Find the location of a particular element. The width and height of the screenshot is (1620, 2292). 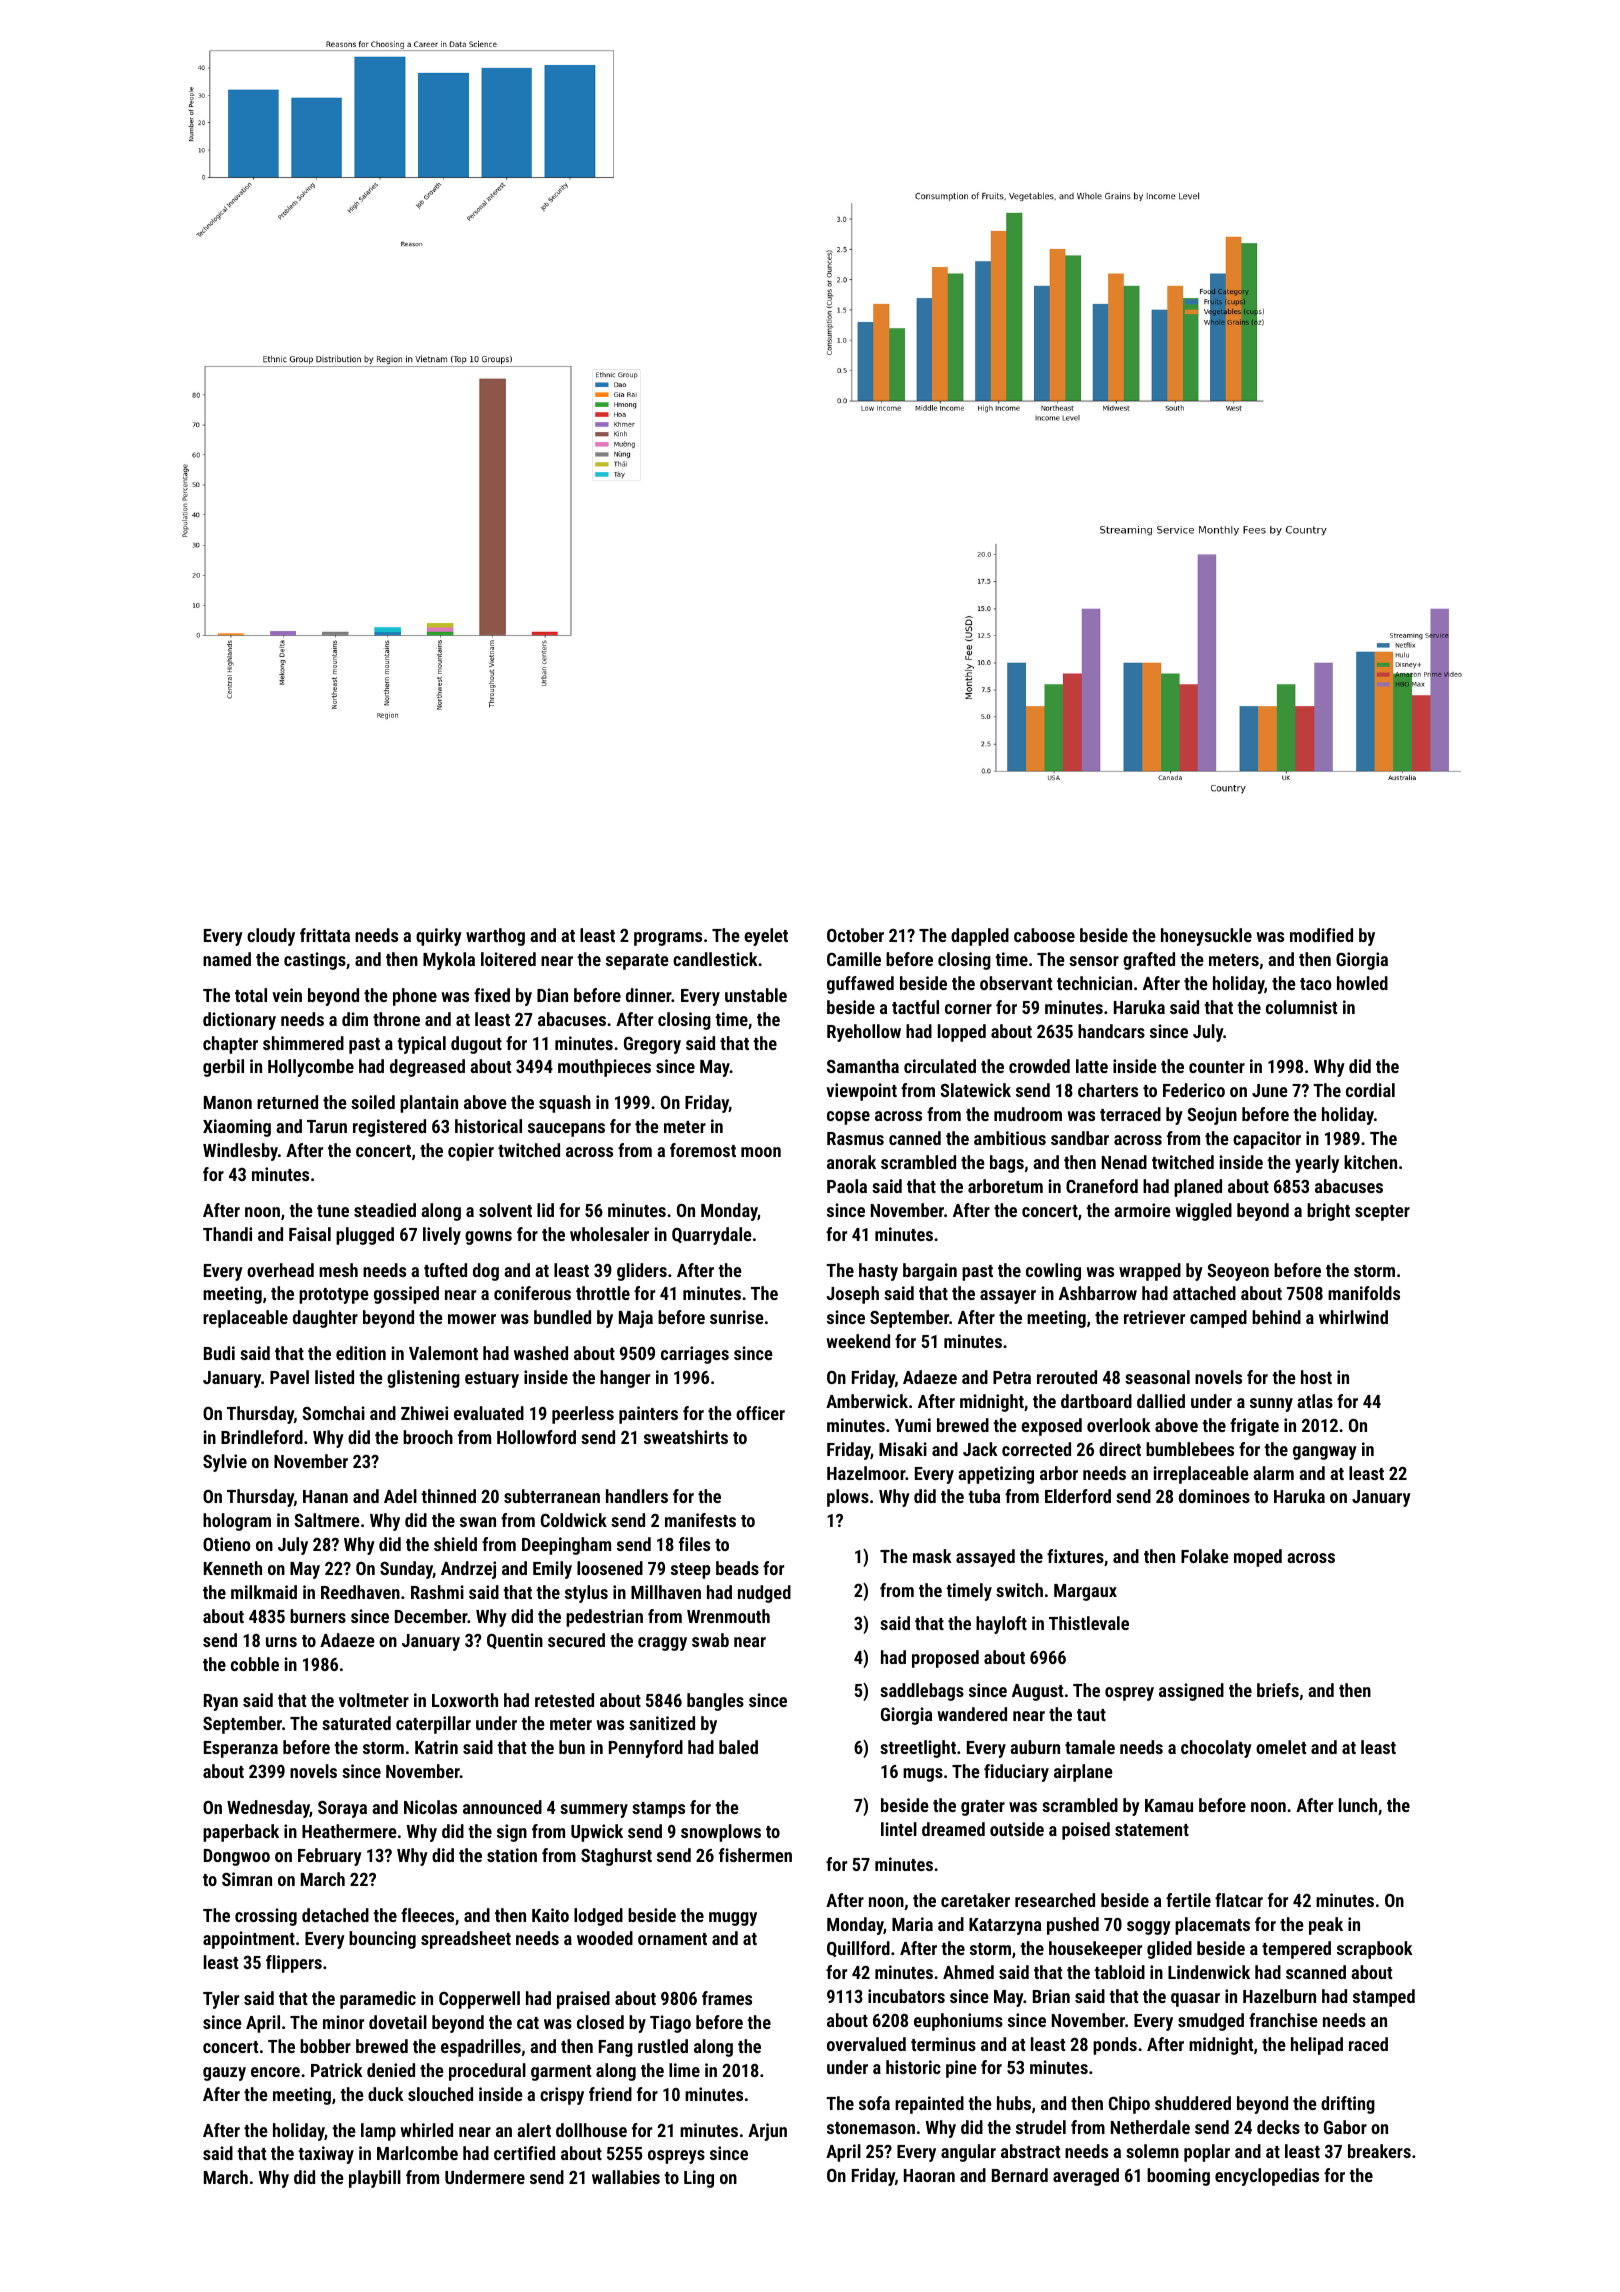

frittata is located at coordinates (325, 935).
